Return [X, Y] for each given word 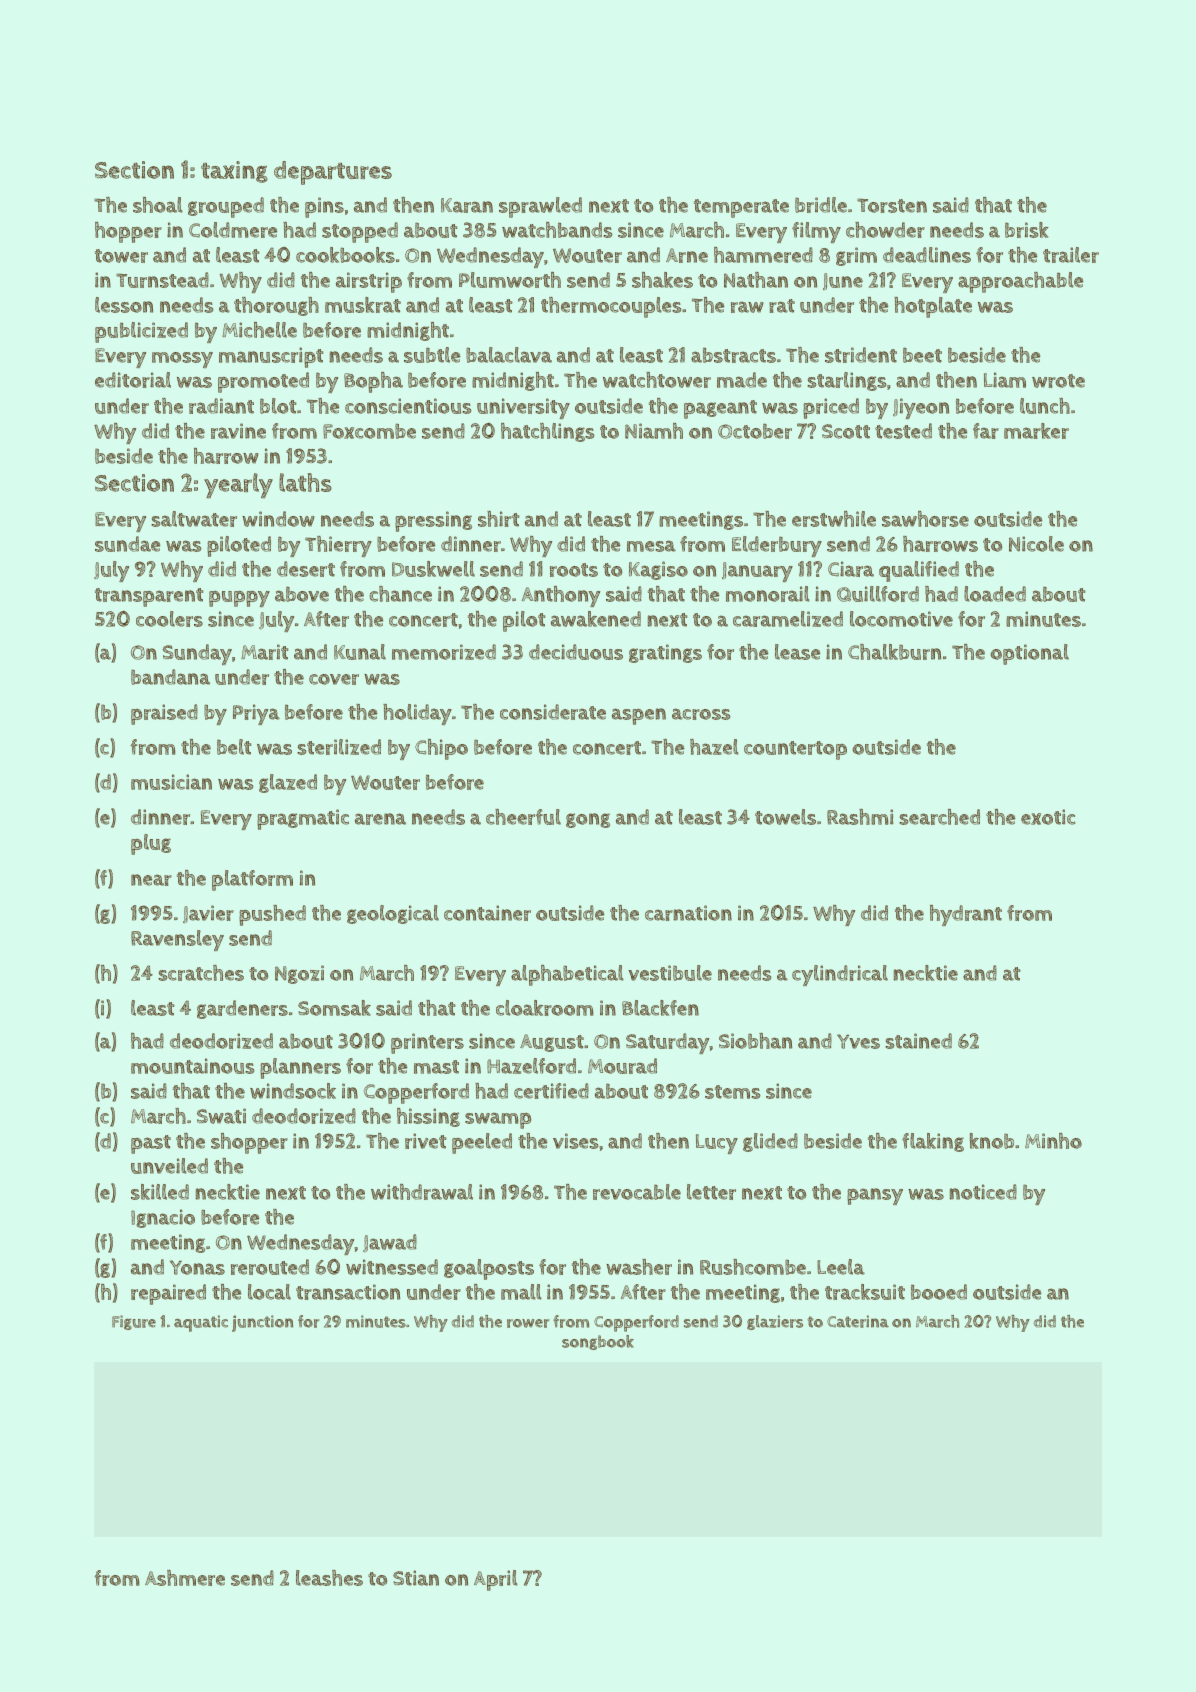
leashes [329, 1578]
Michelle [259, 330]
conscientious [408, 406]
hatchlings [548, 432]
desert [306, 569]
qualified [919, 571]
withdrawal [422, 1192]
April [496, 1580]
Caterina [858, 1321]
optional [1029, 654]
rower [528, 1323]
